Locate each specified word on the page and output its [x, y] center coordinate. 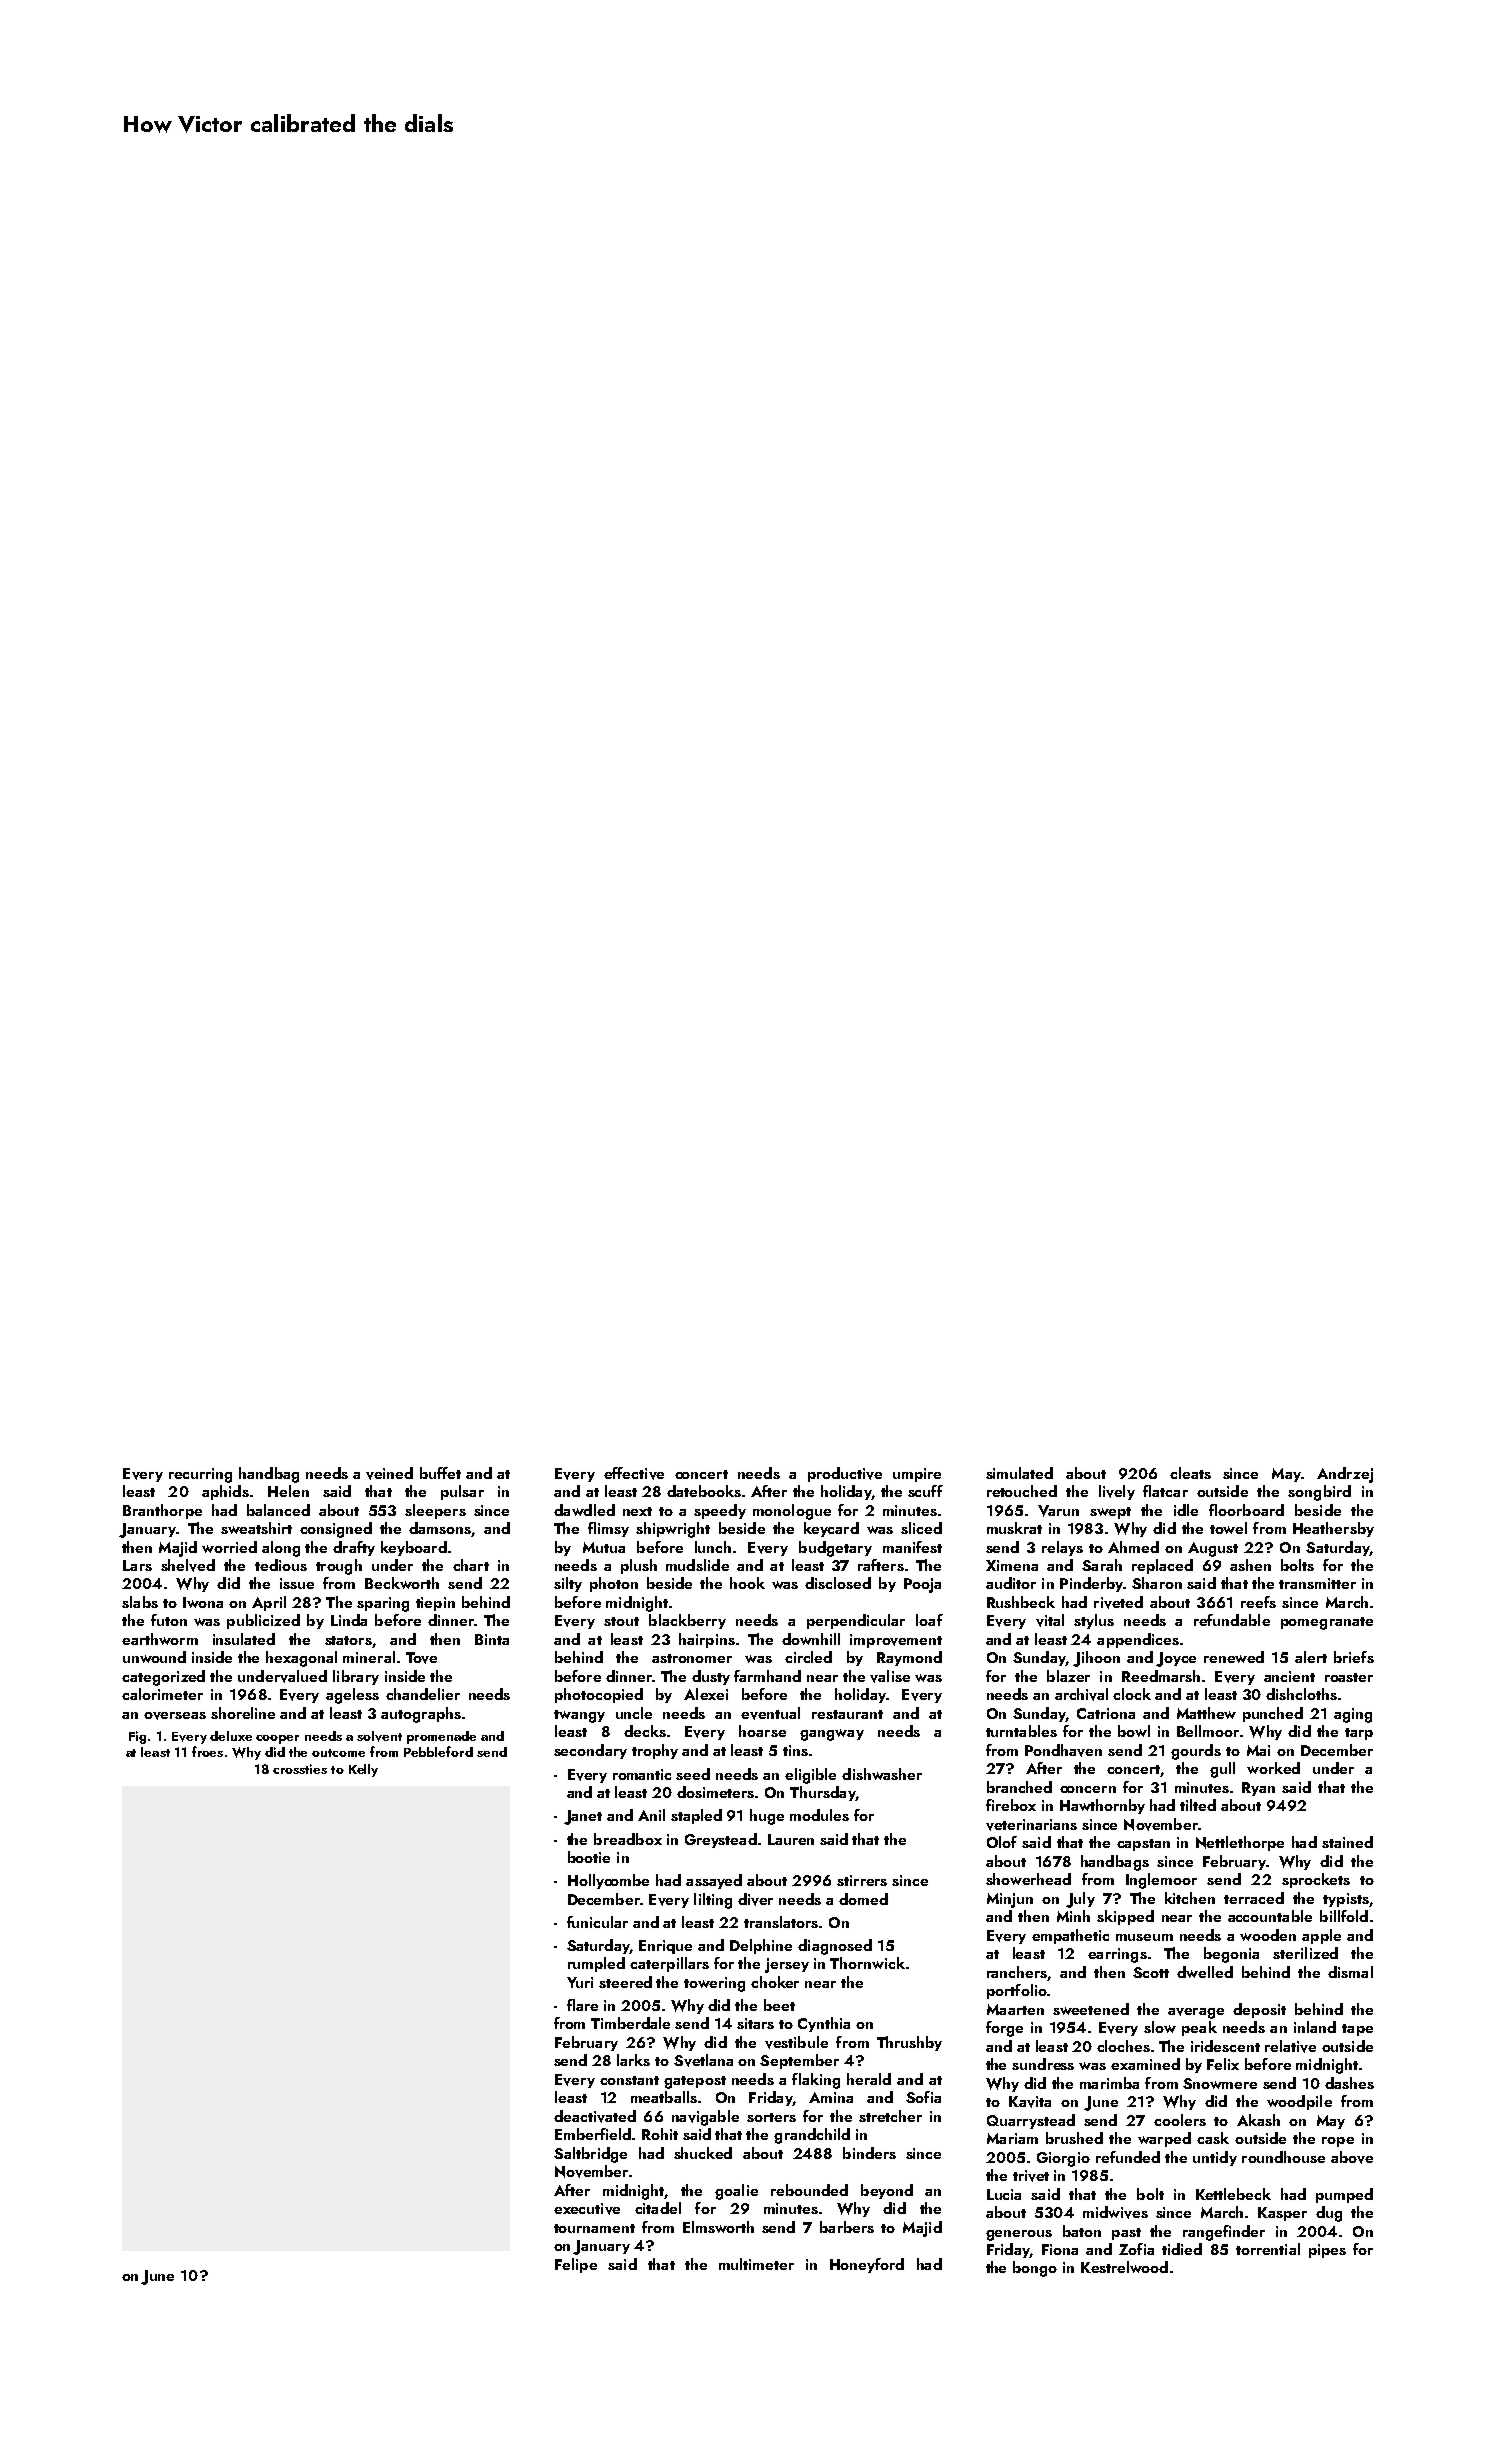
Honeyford [867, 2265]
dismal [1350, 1972]
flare [582, 2005]
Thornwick [867, 1963]
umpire [917, 1475]
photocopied [599, 1695]
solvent [379, 1736]
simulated [1019, 1473]
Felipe [576, 2265]
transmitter [1317, 1583]
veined [389, 1473]
